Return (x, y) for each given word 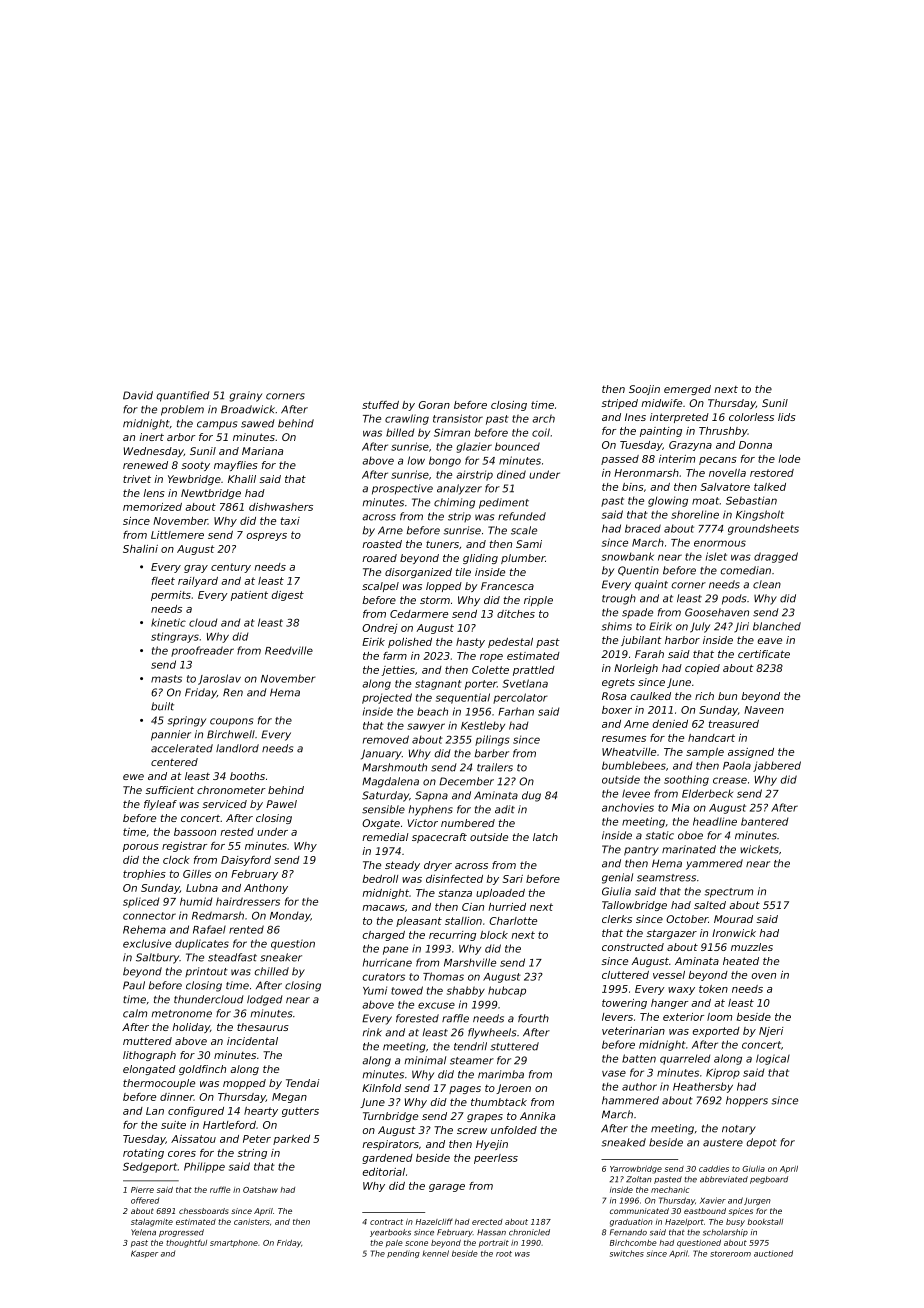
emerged (687, 390)
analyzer (459, 489)
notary (739, 1130)
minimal (425, 1060)
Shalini (140, 549)
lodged (265, 1000)
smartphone (234, 1244)
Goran (434, 405)
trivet (137, 479)
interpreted (679, 418)
